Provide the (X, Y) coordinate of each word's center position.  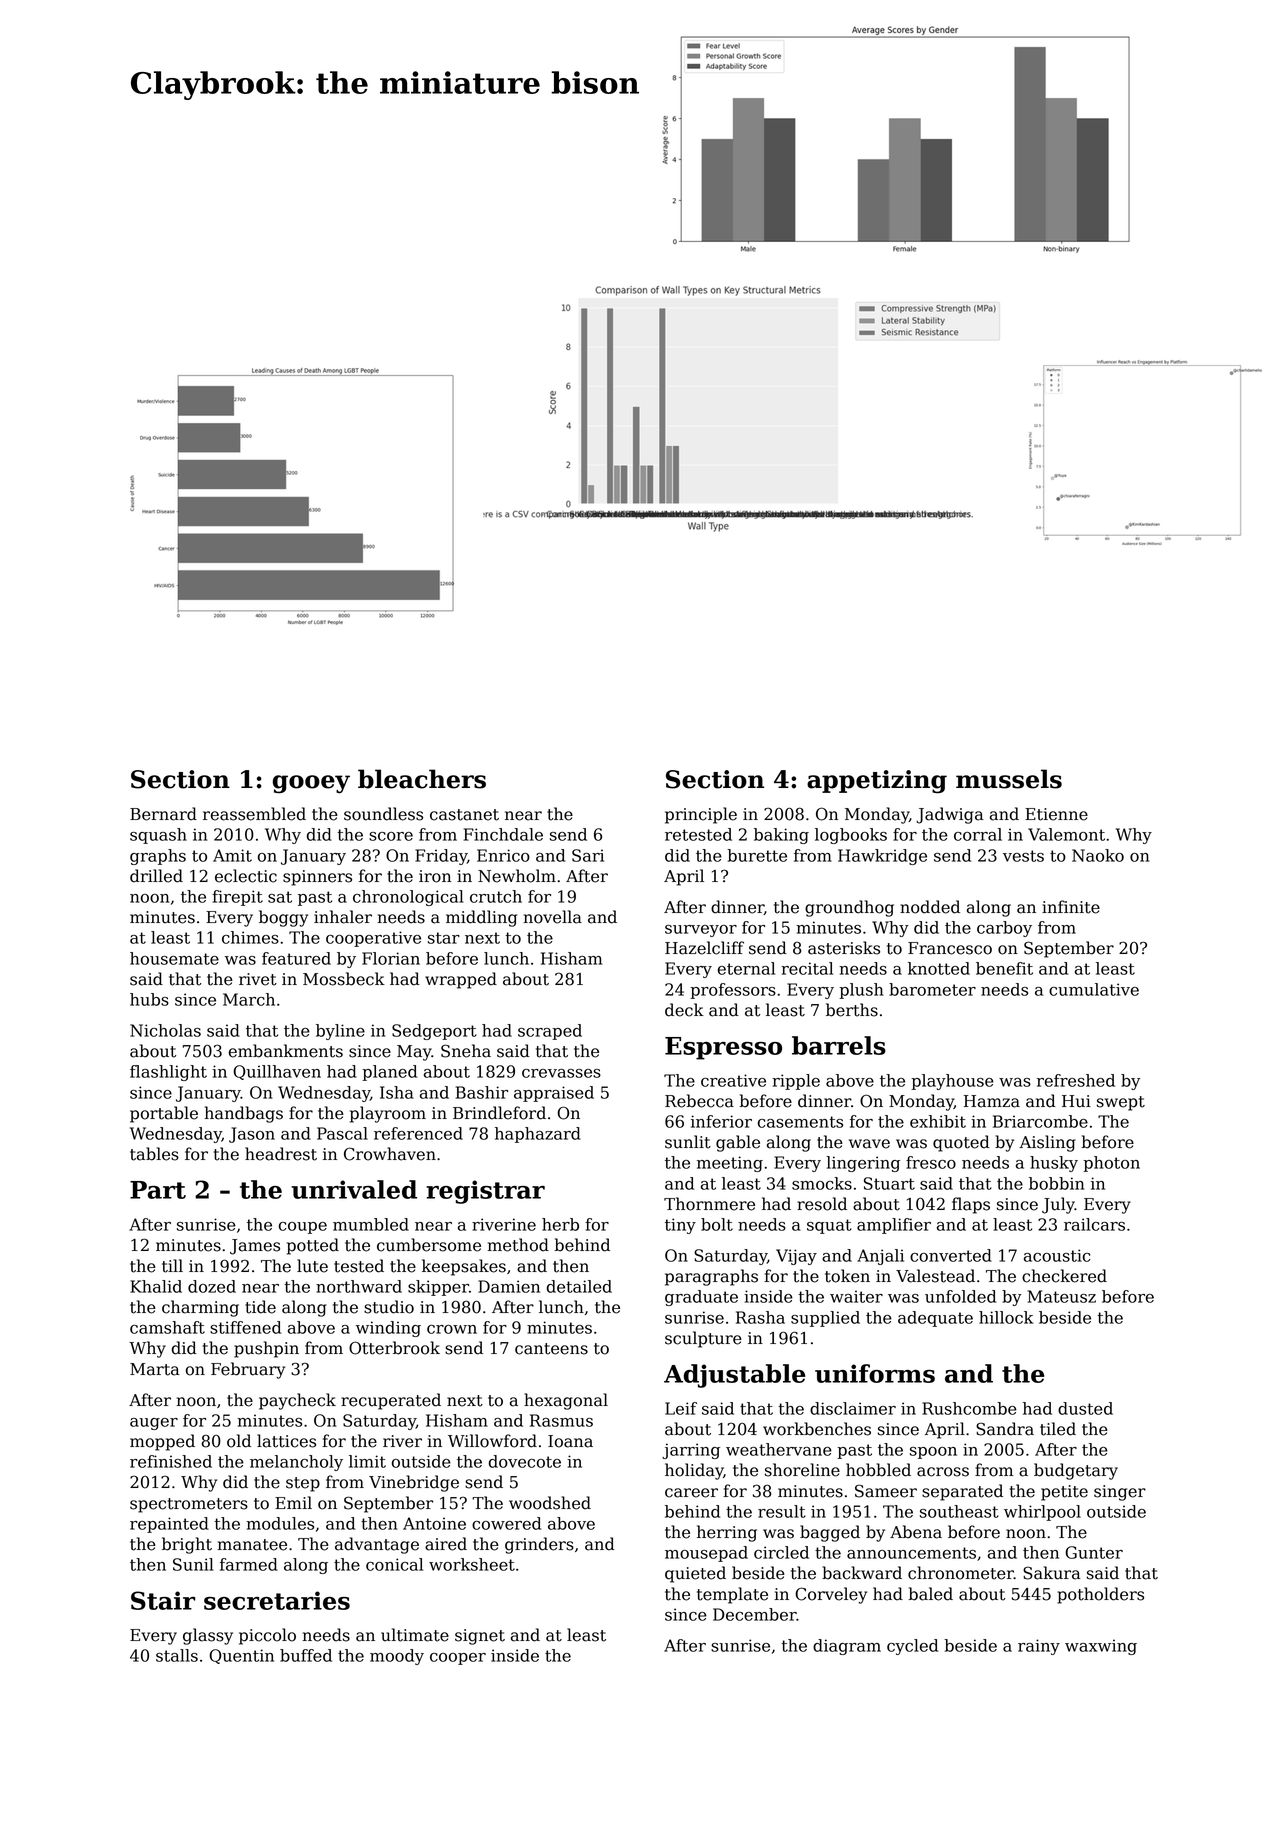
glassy (208, 1636)
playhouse (952, 1082)
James (255, 1247)
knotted (939, 968)
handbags (244, 1114)
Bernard (163, 814)
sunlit (688, 1142)
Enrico (503, 855)
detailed (579, 1286)
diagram (847, 1647)
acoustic (1057, 1255)
